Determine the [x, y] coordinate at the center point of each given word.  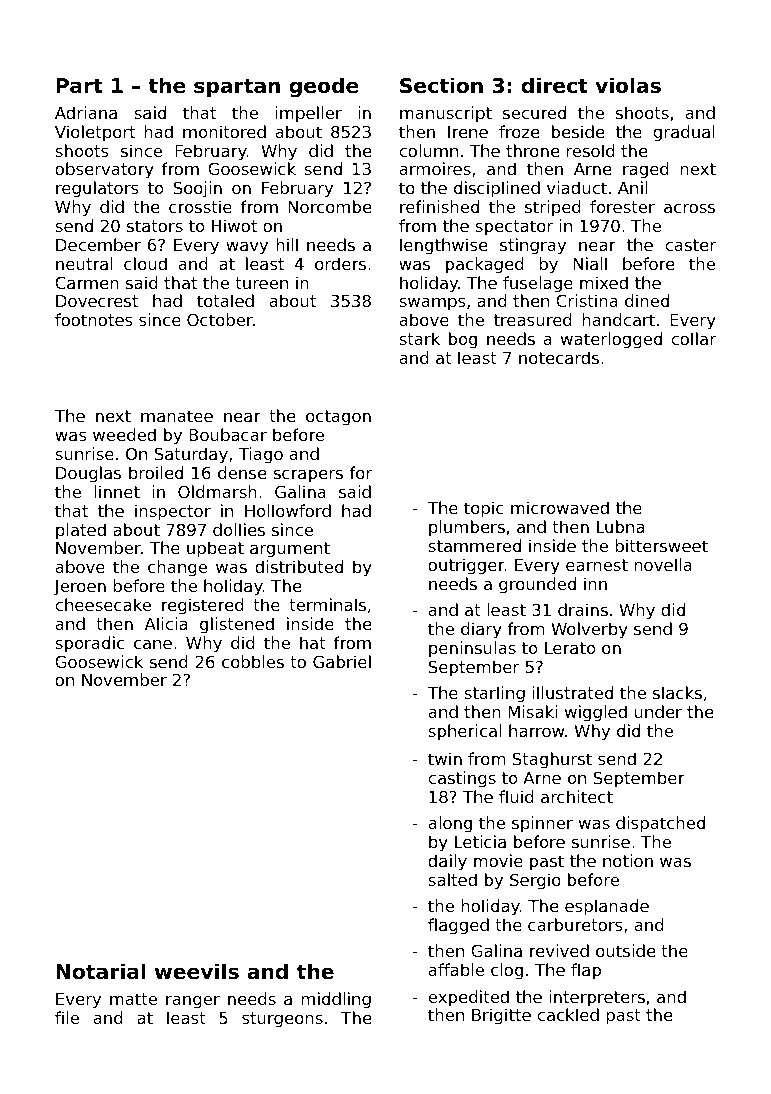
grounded [537, 585]
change [177, 568]
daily [447, 862]
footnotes [94, 319]
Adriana [86, 112]
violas [628, 85]
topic [484, 509]
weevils [197, 971]
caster [690, 245]
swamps [432, 304]
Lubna [620, 526]
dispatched [660, 824]
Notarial [101, 971]
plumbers [467, 528]
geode [324, 87]
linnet [117, 491]
